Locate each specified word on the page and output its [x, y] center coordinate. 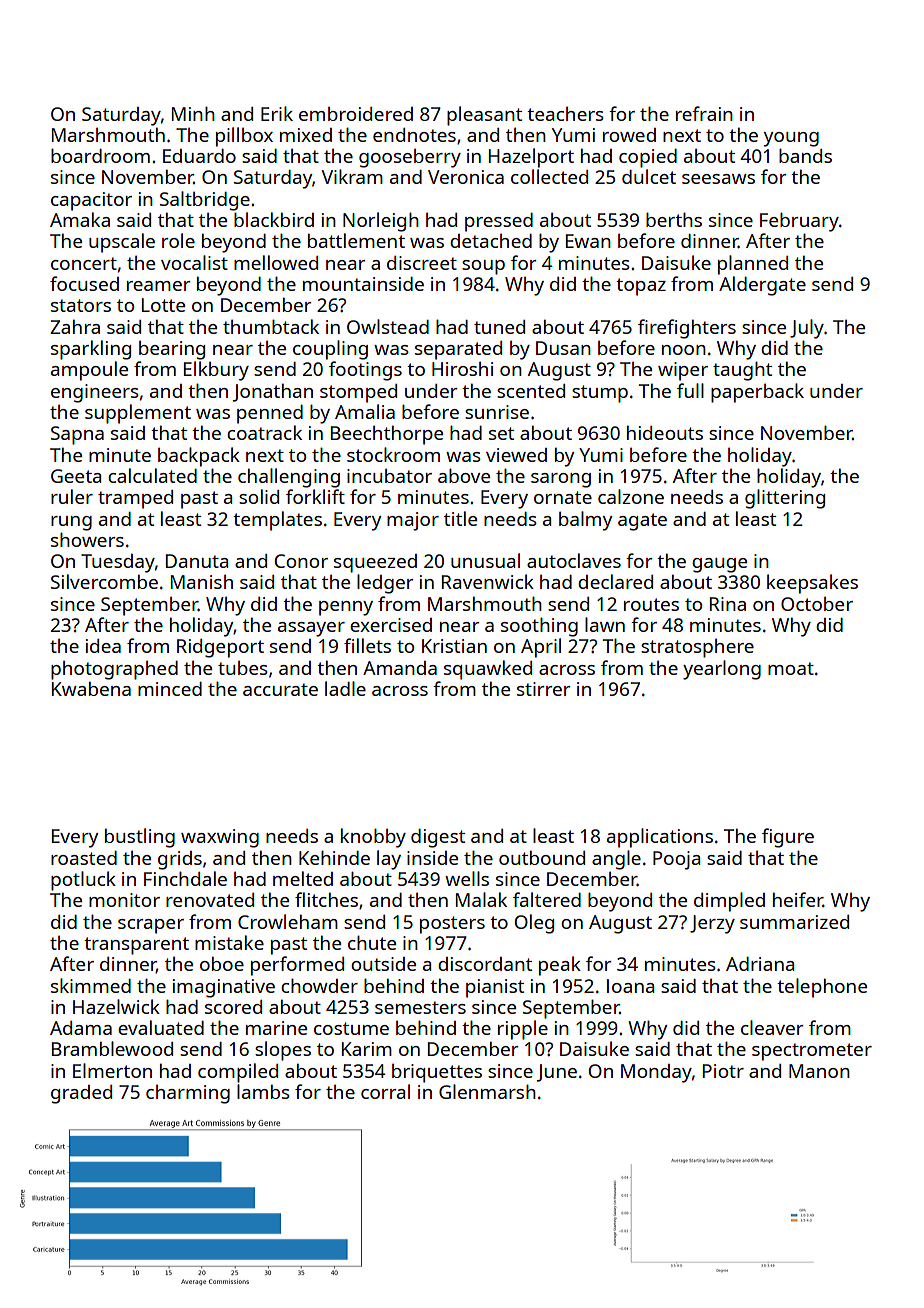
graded [81, 1094]
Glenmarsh [487, 1091]
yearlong [722, 670]
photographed [114, 670]
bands [805, 155]
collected [549, 176]
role [178, 240]
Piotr [723, 1071]
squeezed [375, 563]
